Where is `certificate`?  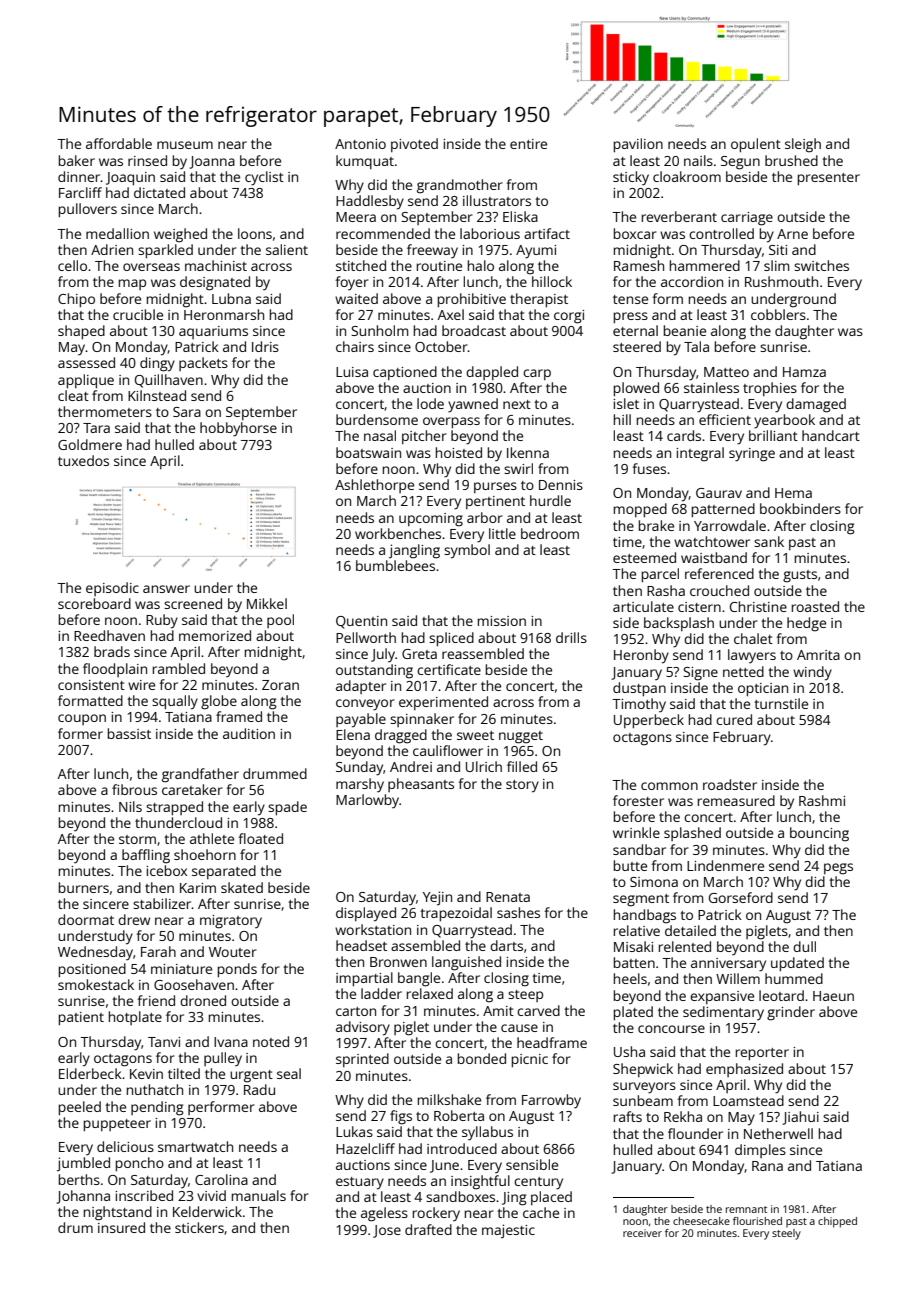 certificate is located at coordinates (449, 669).
